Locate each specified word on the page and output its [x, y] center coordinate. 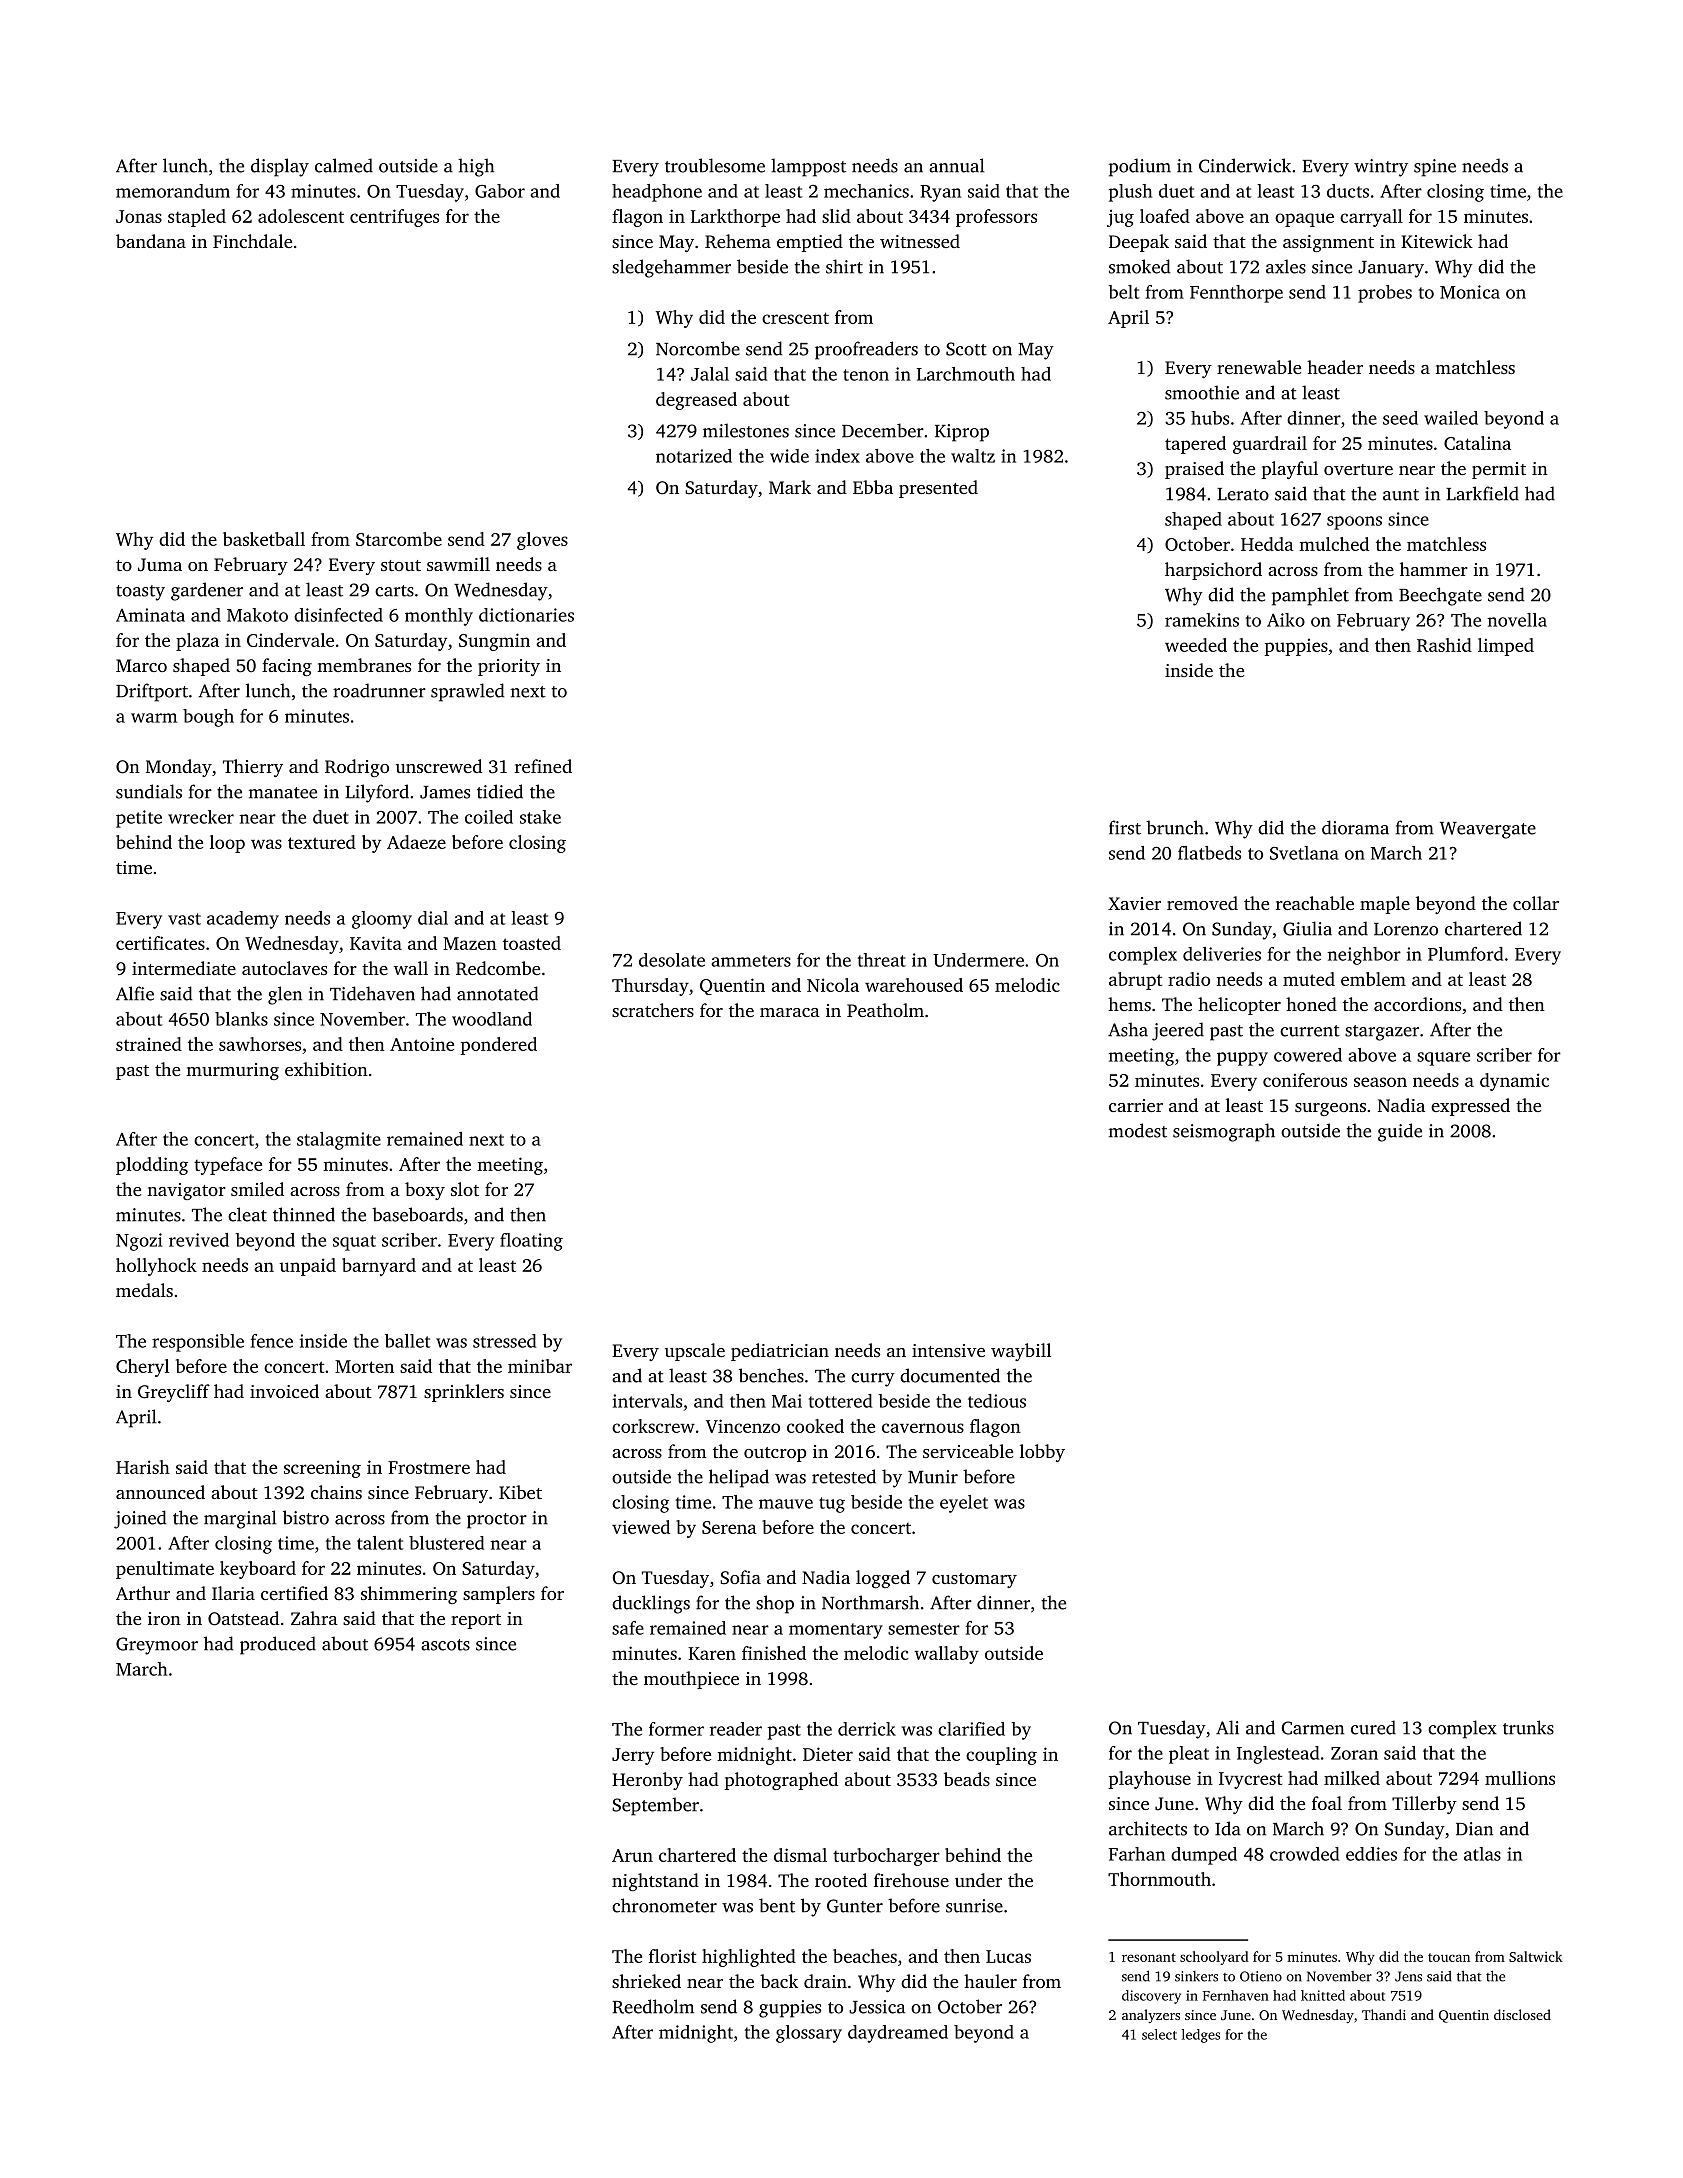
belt [1123, 292]
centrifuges [394, 218]
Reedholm [653, 2006]
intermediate [184, 968]
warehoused [914, 985]
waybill [1021, 1352]
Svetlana [1304, 853]
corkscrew [653, 1426]
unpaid [307, 1267]
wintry [1381, 168]
